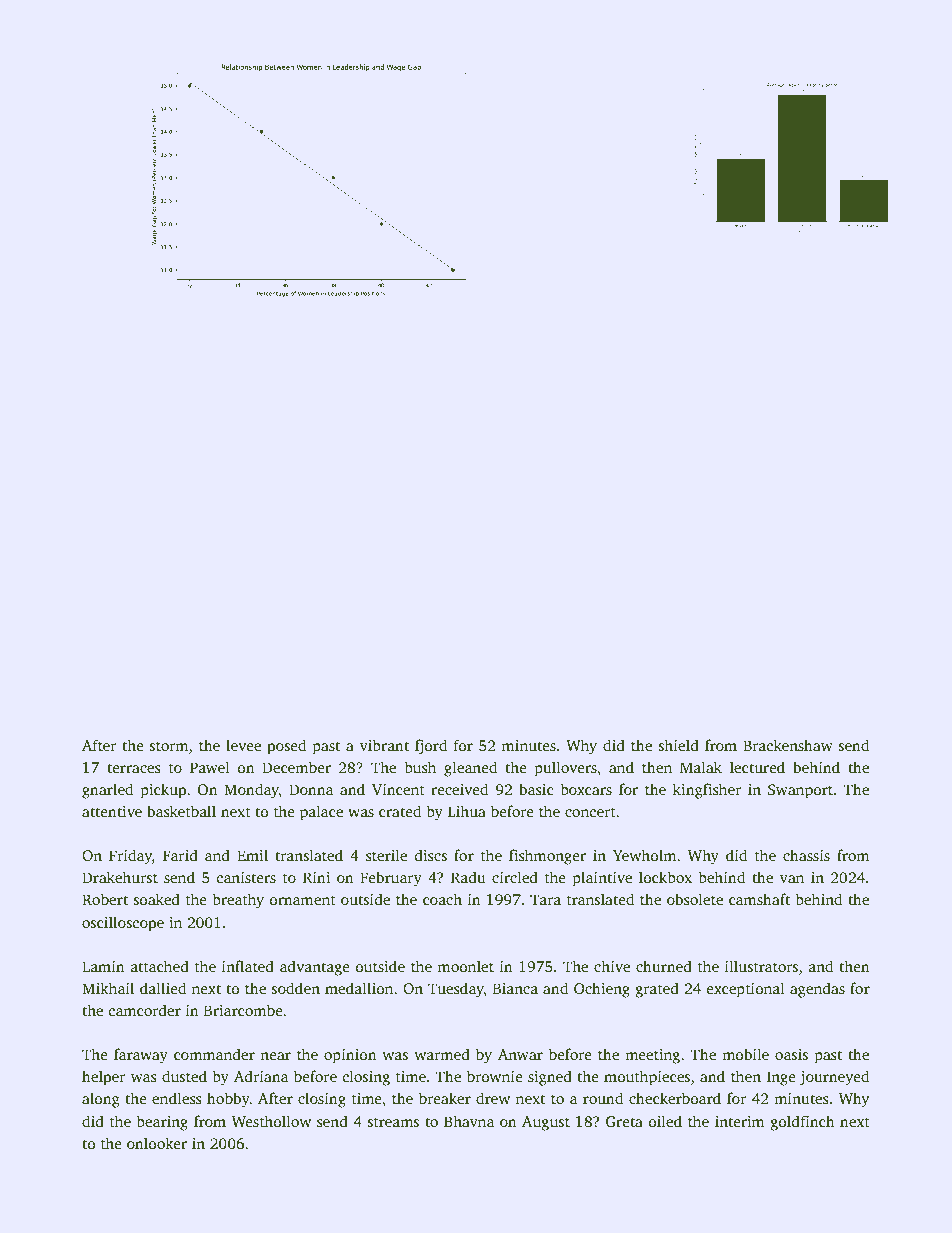  Describe the element at coordinates (156, 899) in the image. I see `soaked` at that location.
